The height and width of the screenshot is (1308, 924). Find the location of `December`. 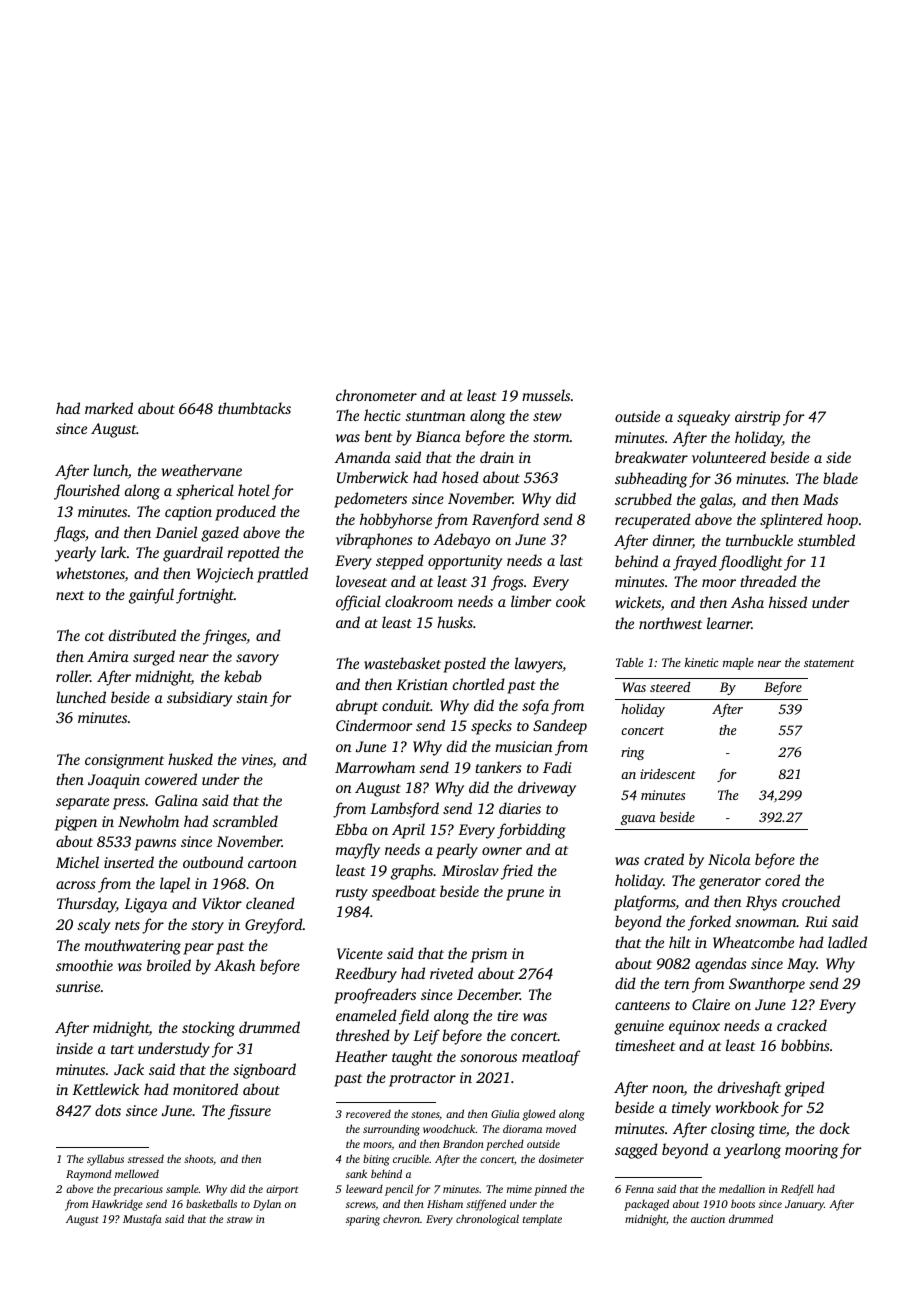

December is located at coordinates (488, 994).
